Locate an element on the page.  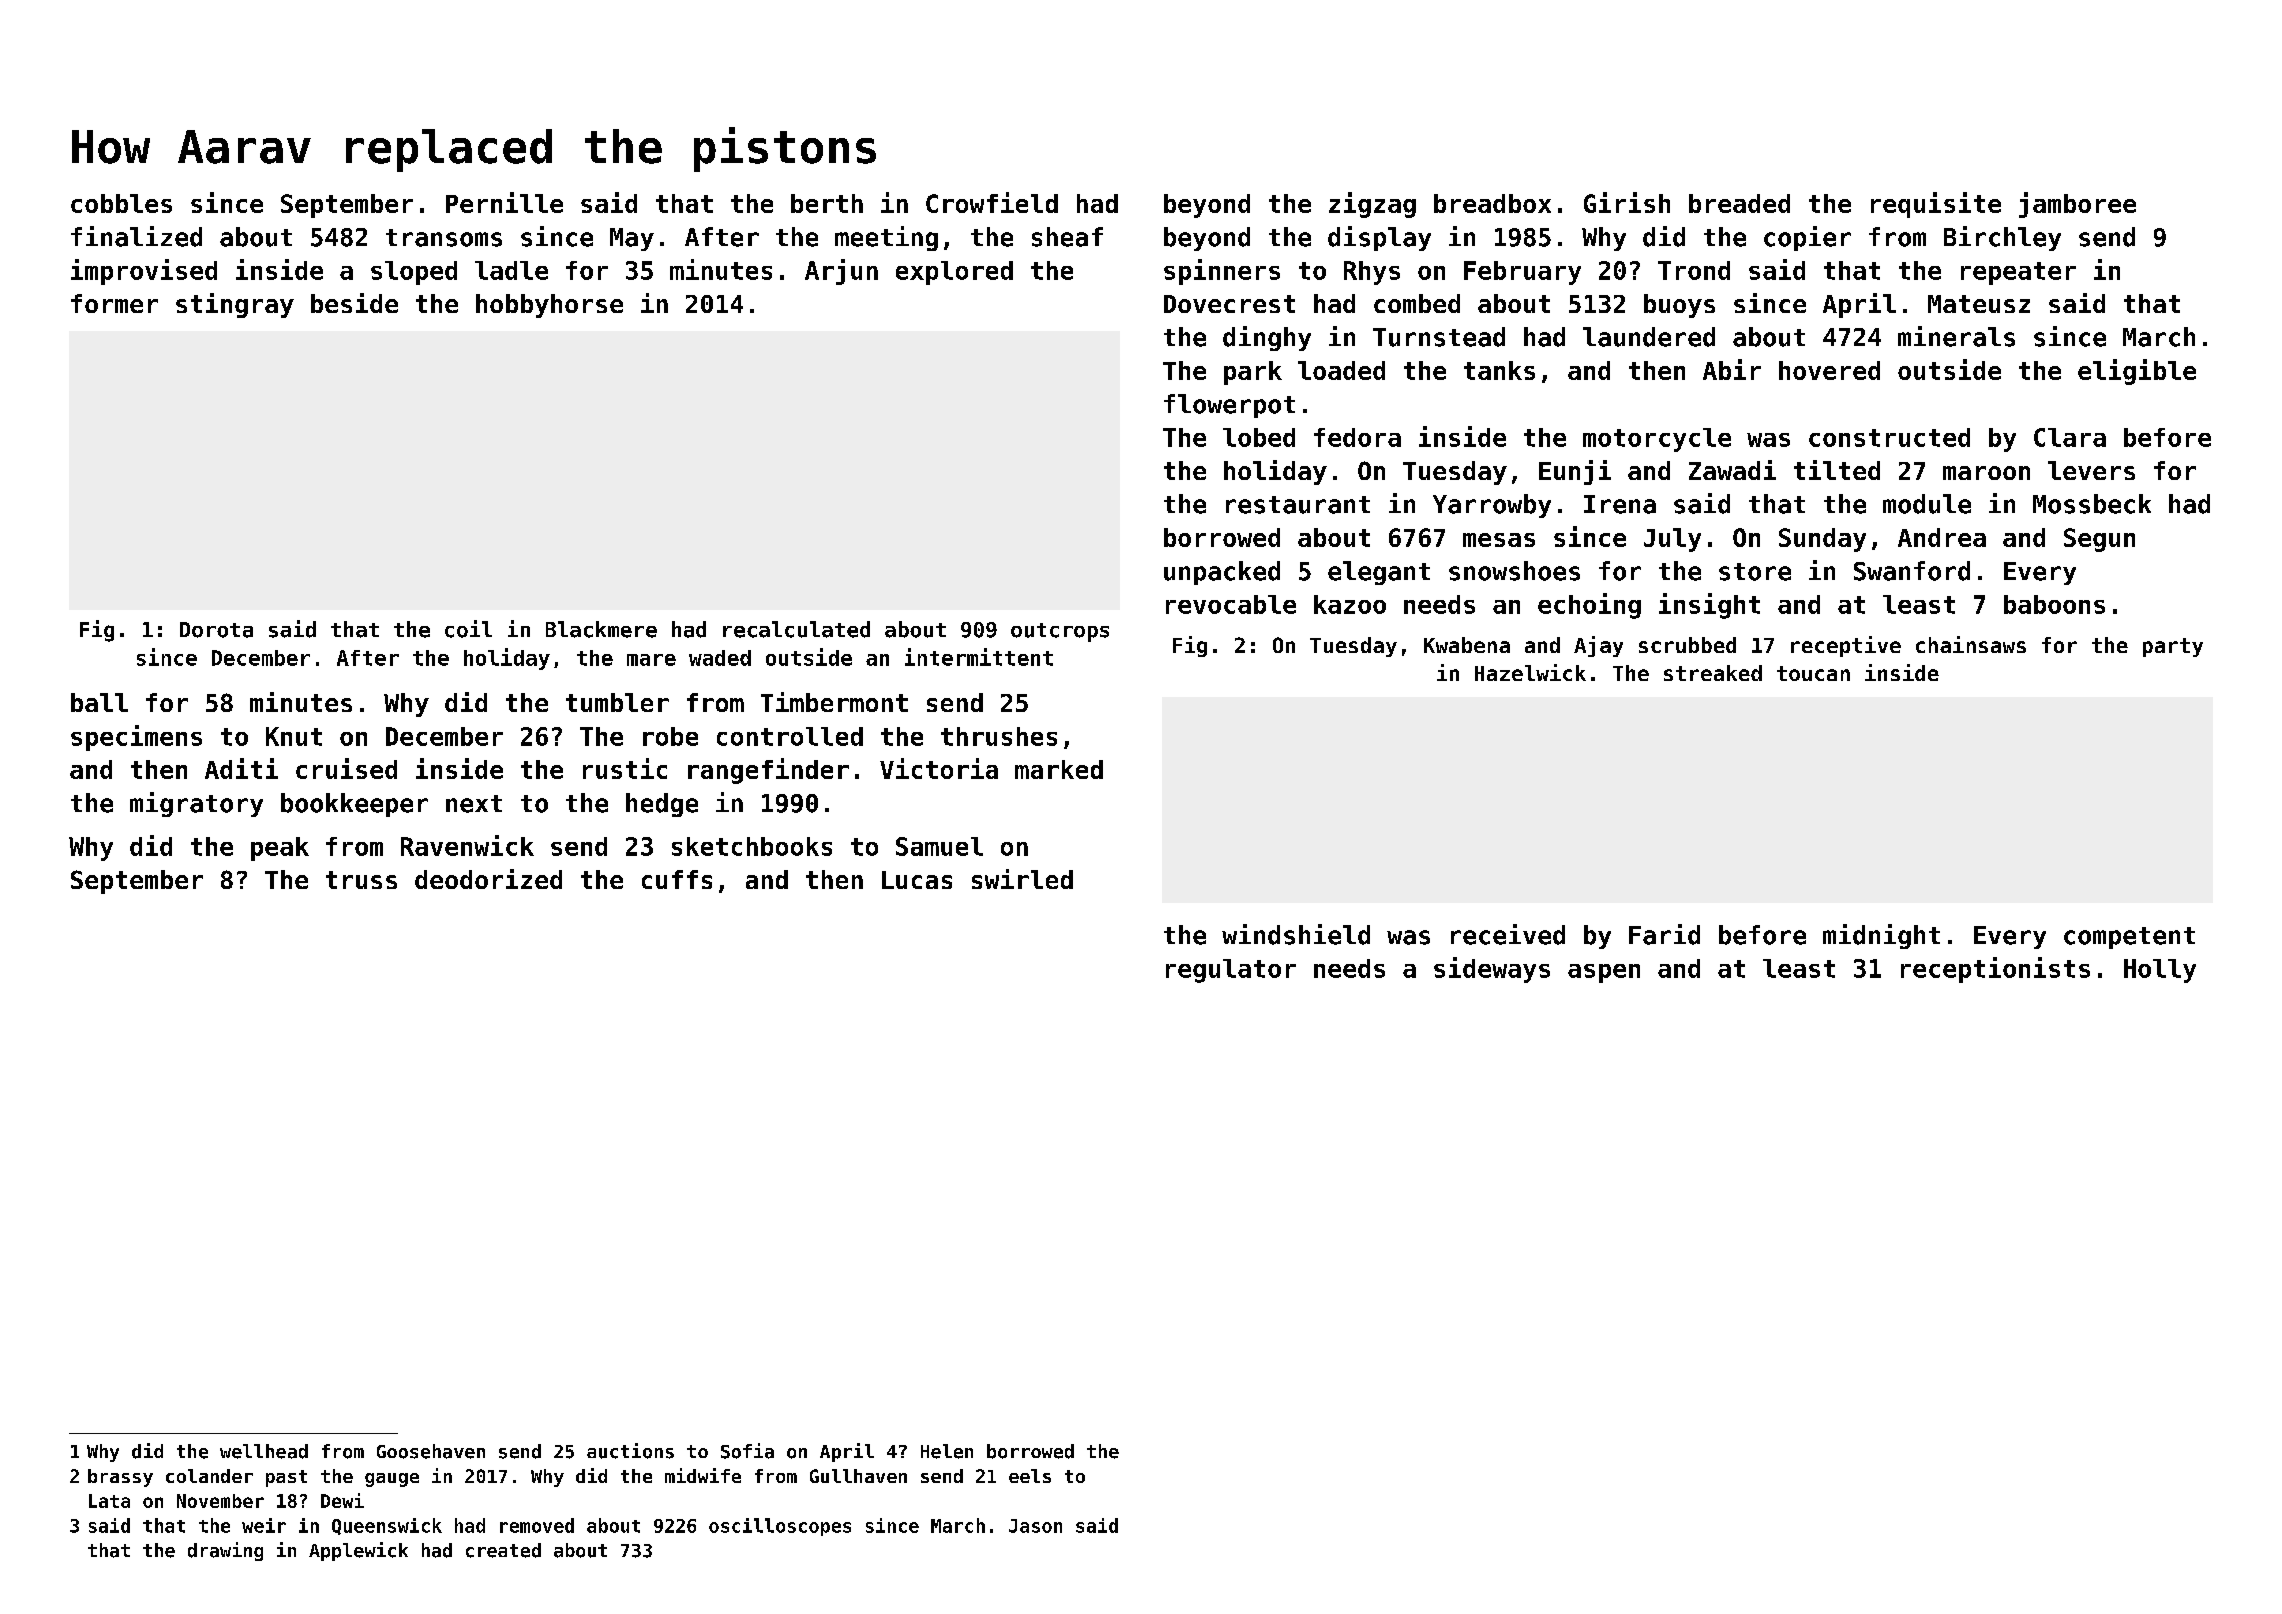
specimens is located at coordinates (136, 738).
